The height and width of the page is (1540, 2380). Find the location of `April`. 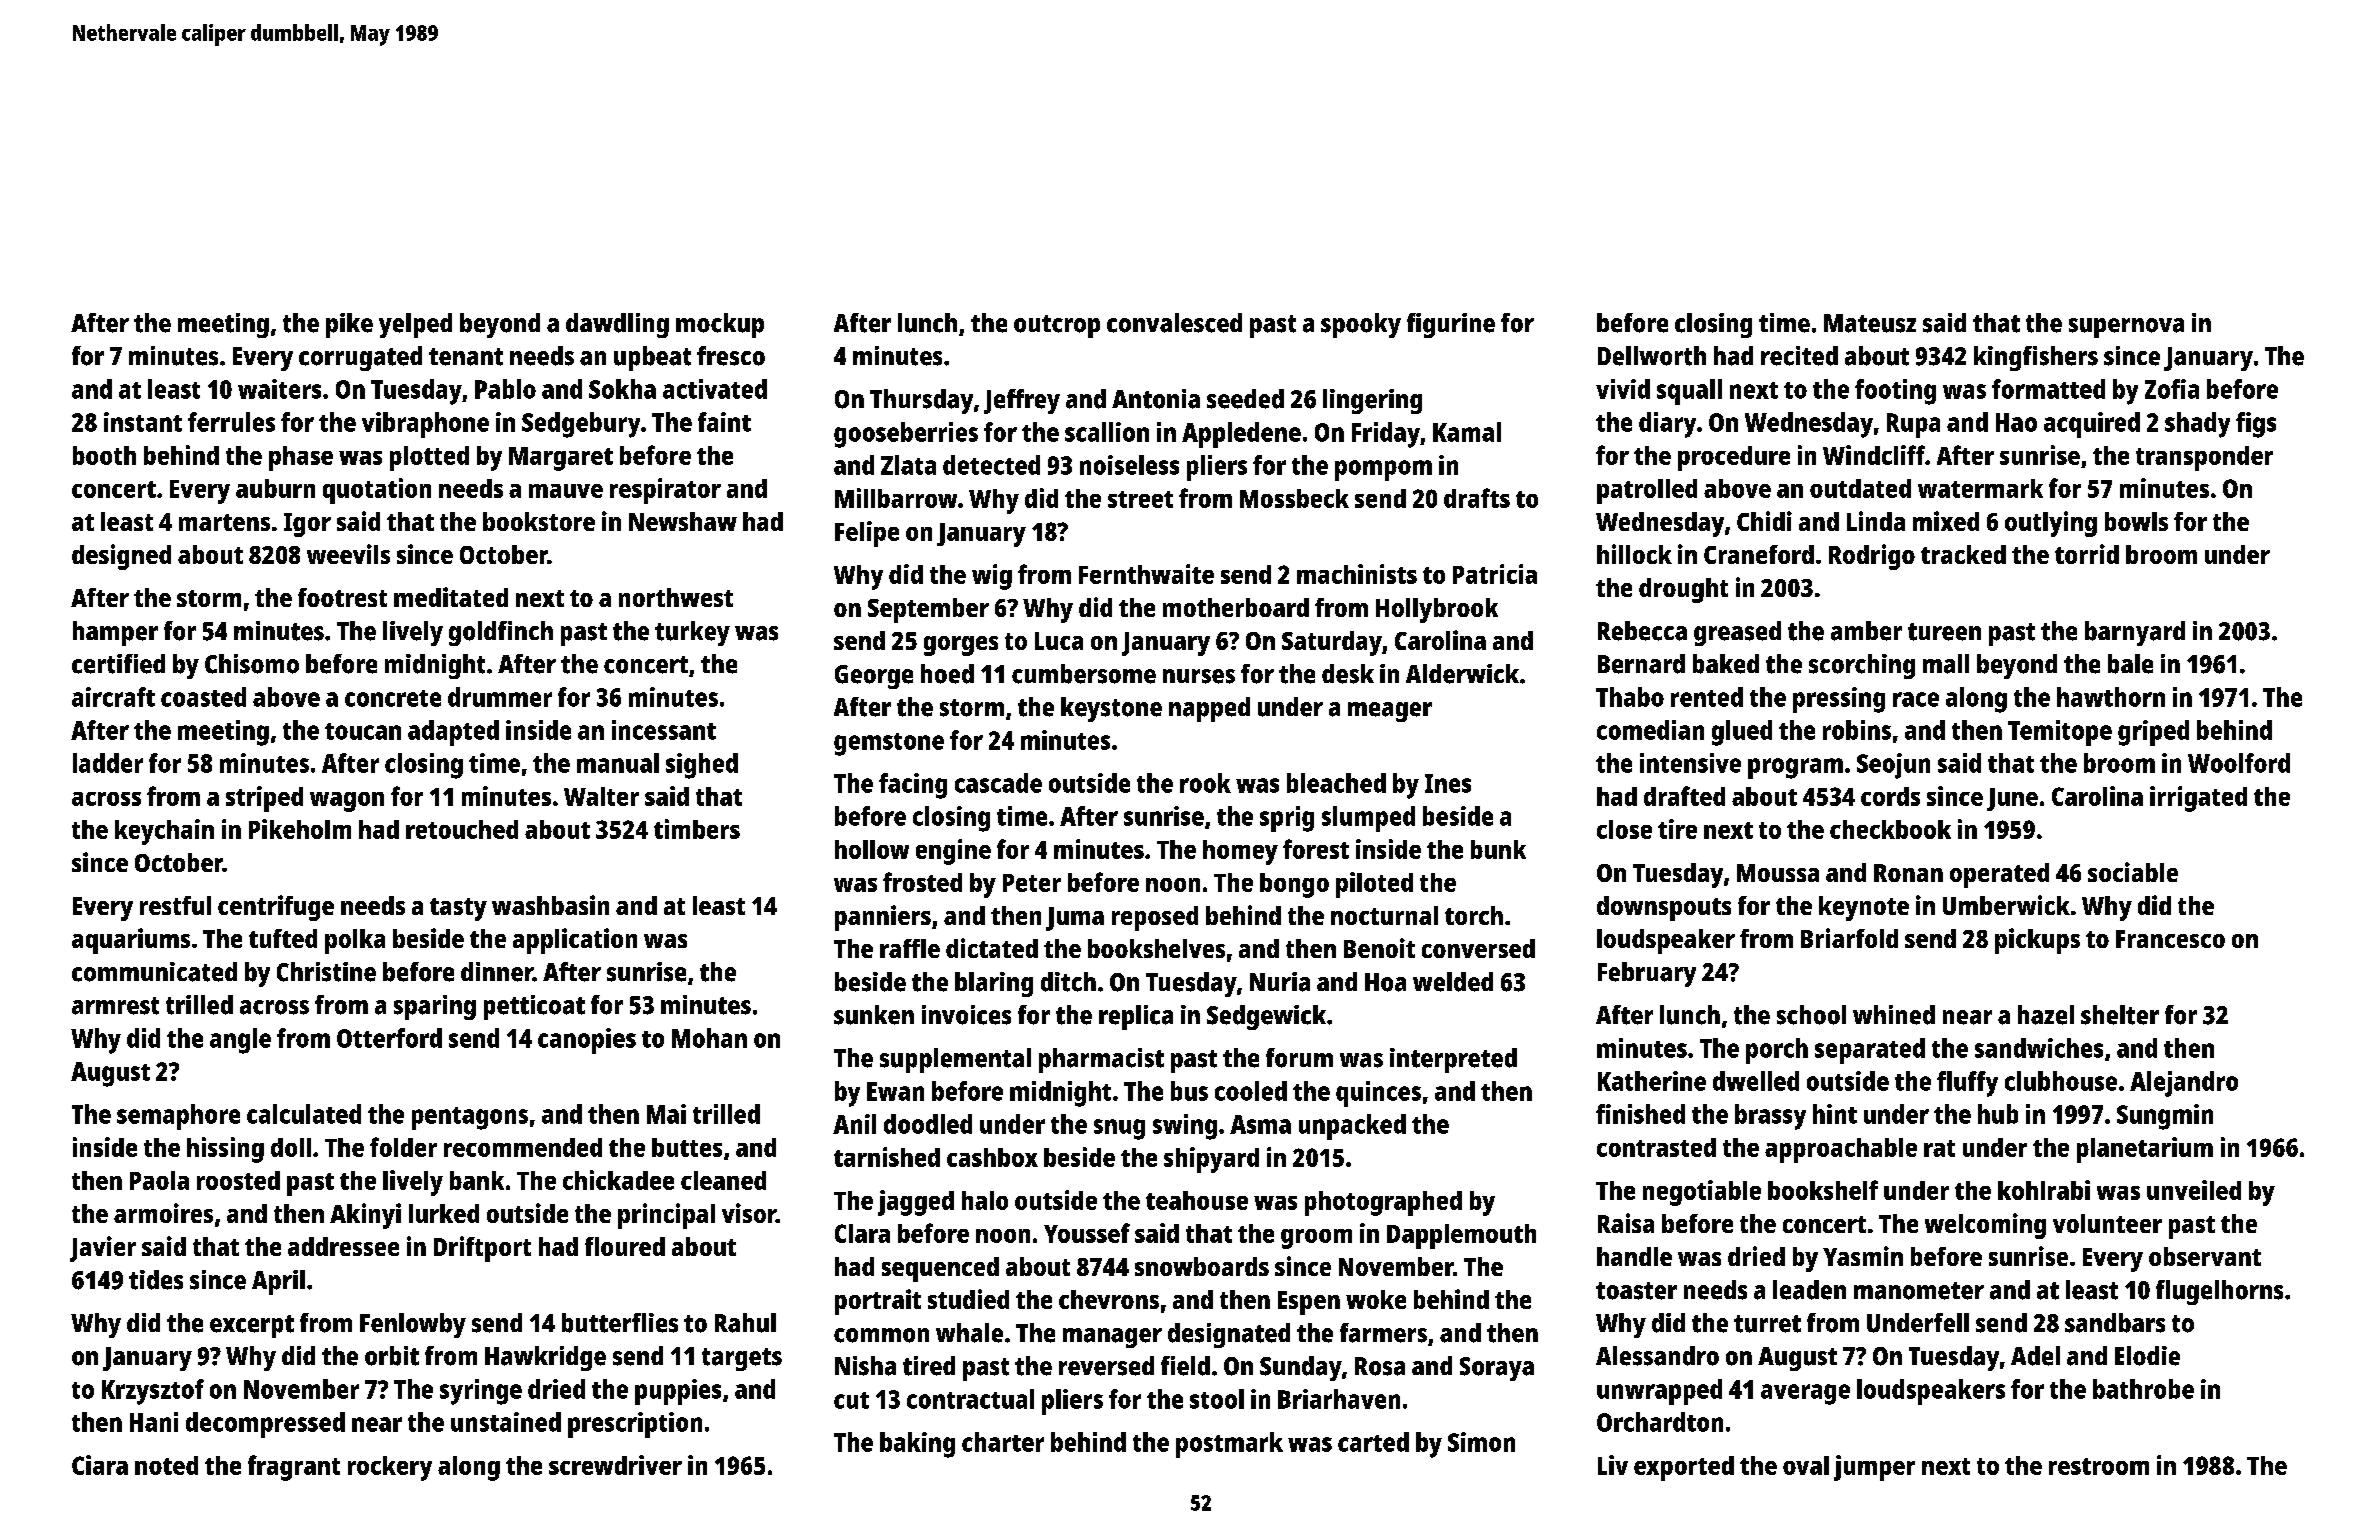

April is located at coordinates (278, 1282).
